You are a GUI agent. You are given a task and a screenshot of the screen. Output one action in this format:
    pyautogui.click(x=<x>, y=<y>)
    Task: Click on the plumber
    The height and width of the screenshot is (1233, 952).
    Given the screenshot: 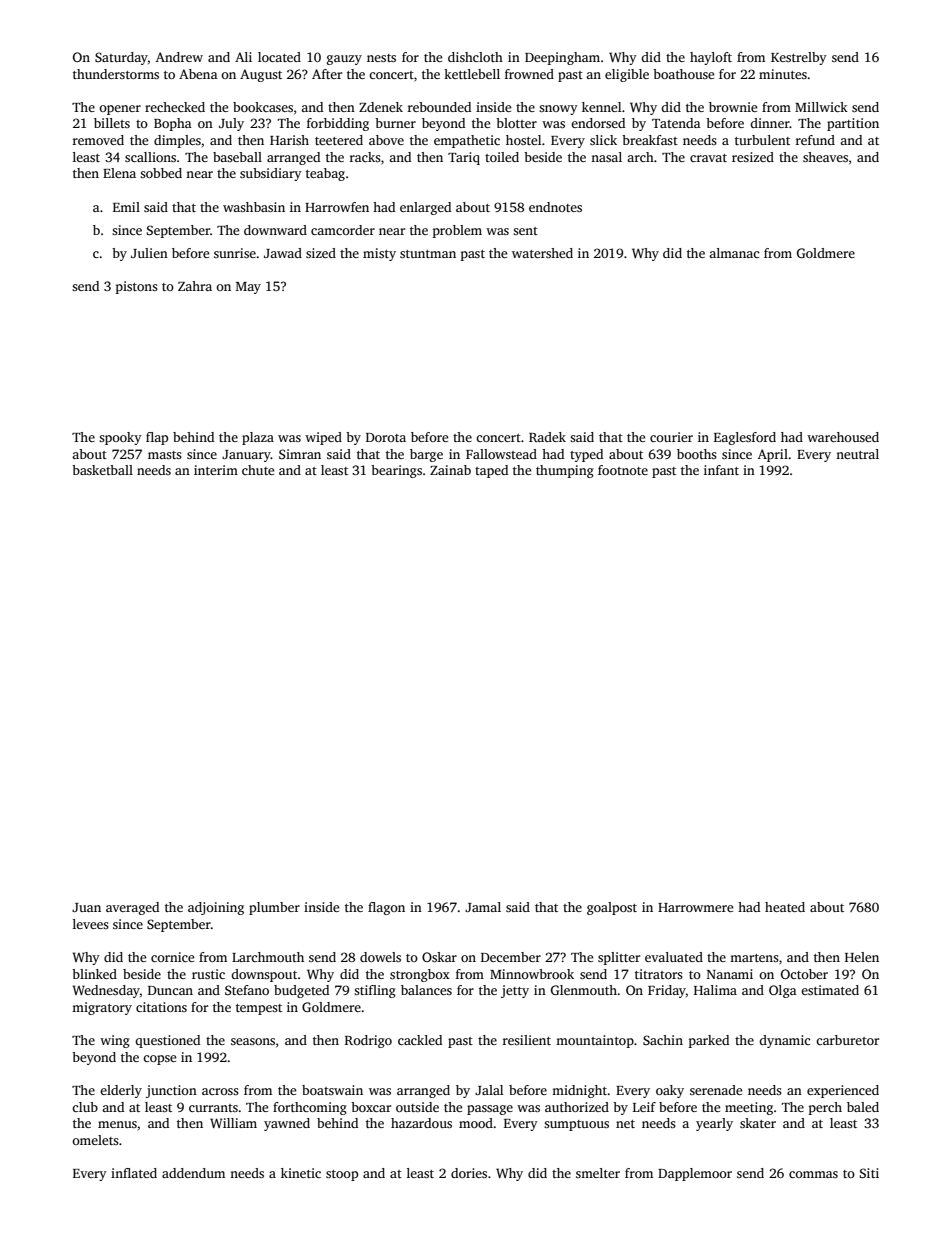 What is the action you would take?
    pyautogui.click(x=274, y=908)
